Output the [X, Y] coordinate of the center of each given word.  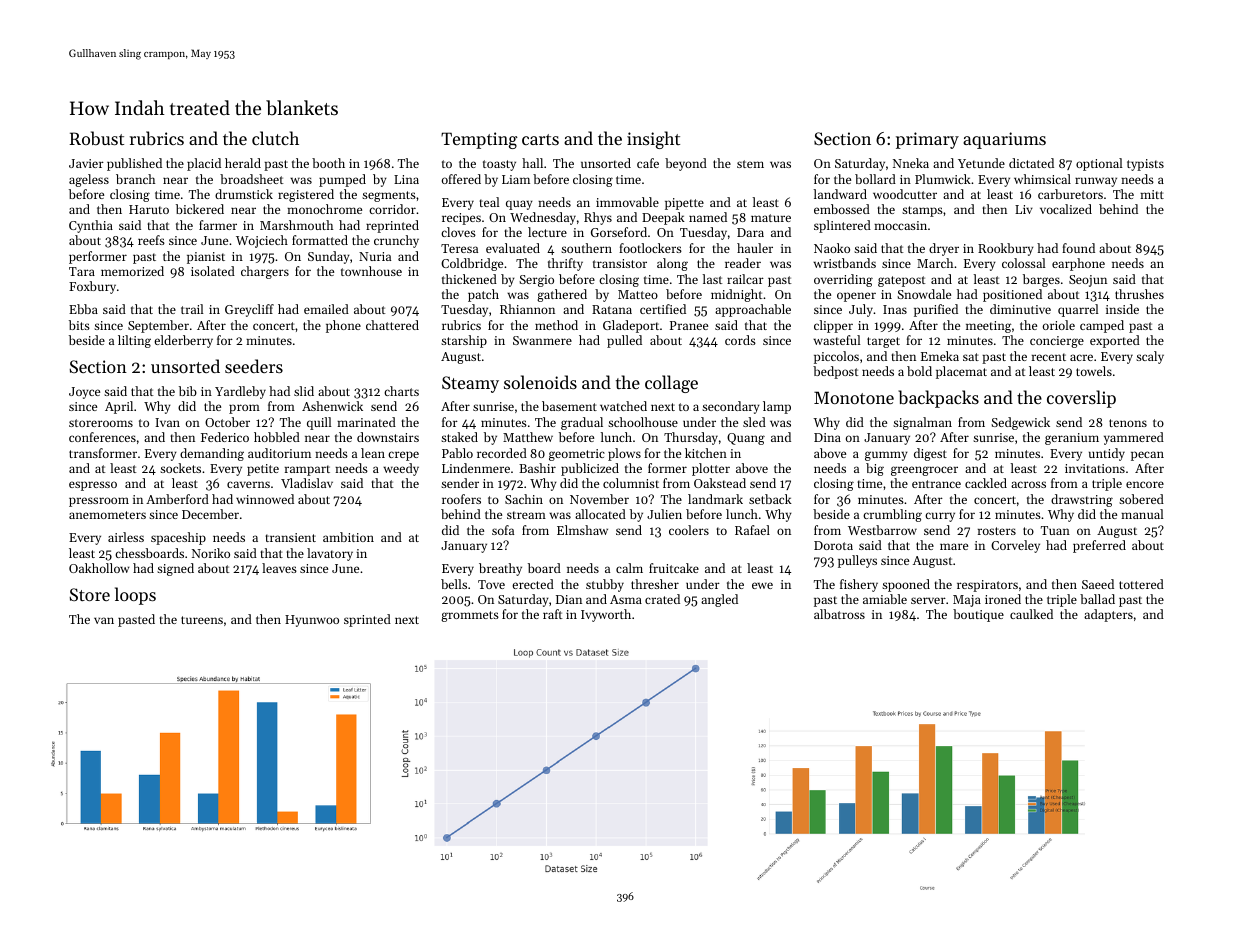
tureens [202, 620]
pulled [624, 341]
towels [1094, 371]
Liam [516, 179]
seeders [254, 366]
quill [319, 423]
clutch [275, 138]
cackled [986, 483]
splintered [842, 226]
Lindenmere [476, 468]
